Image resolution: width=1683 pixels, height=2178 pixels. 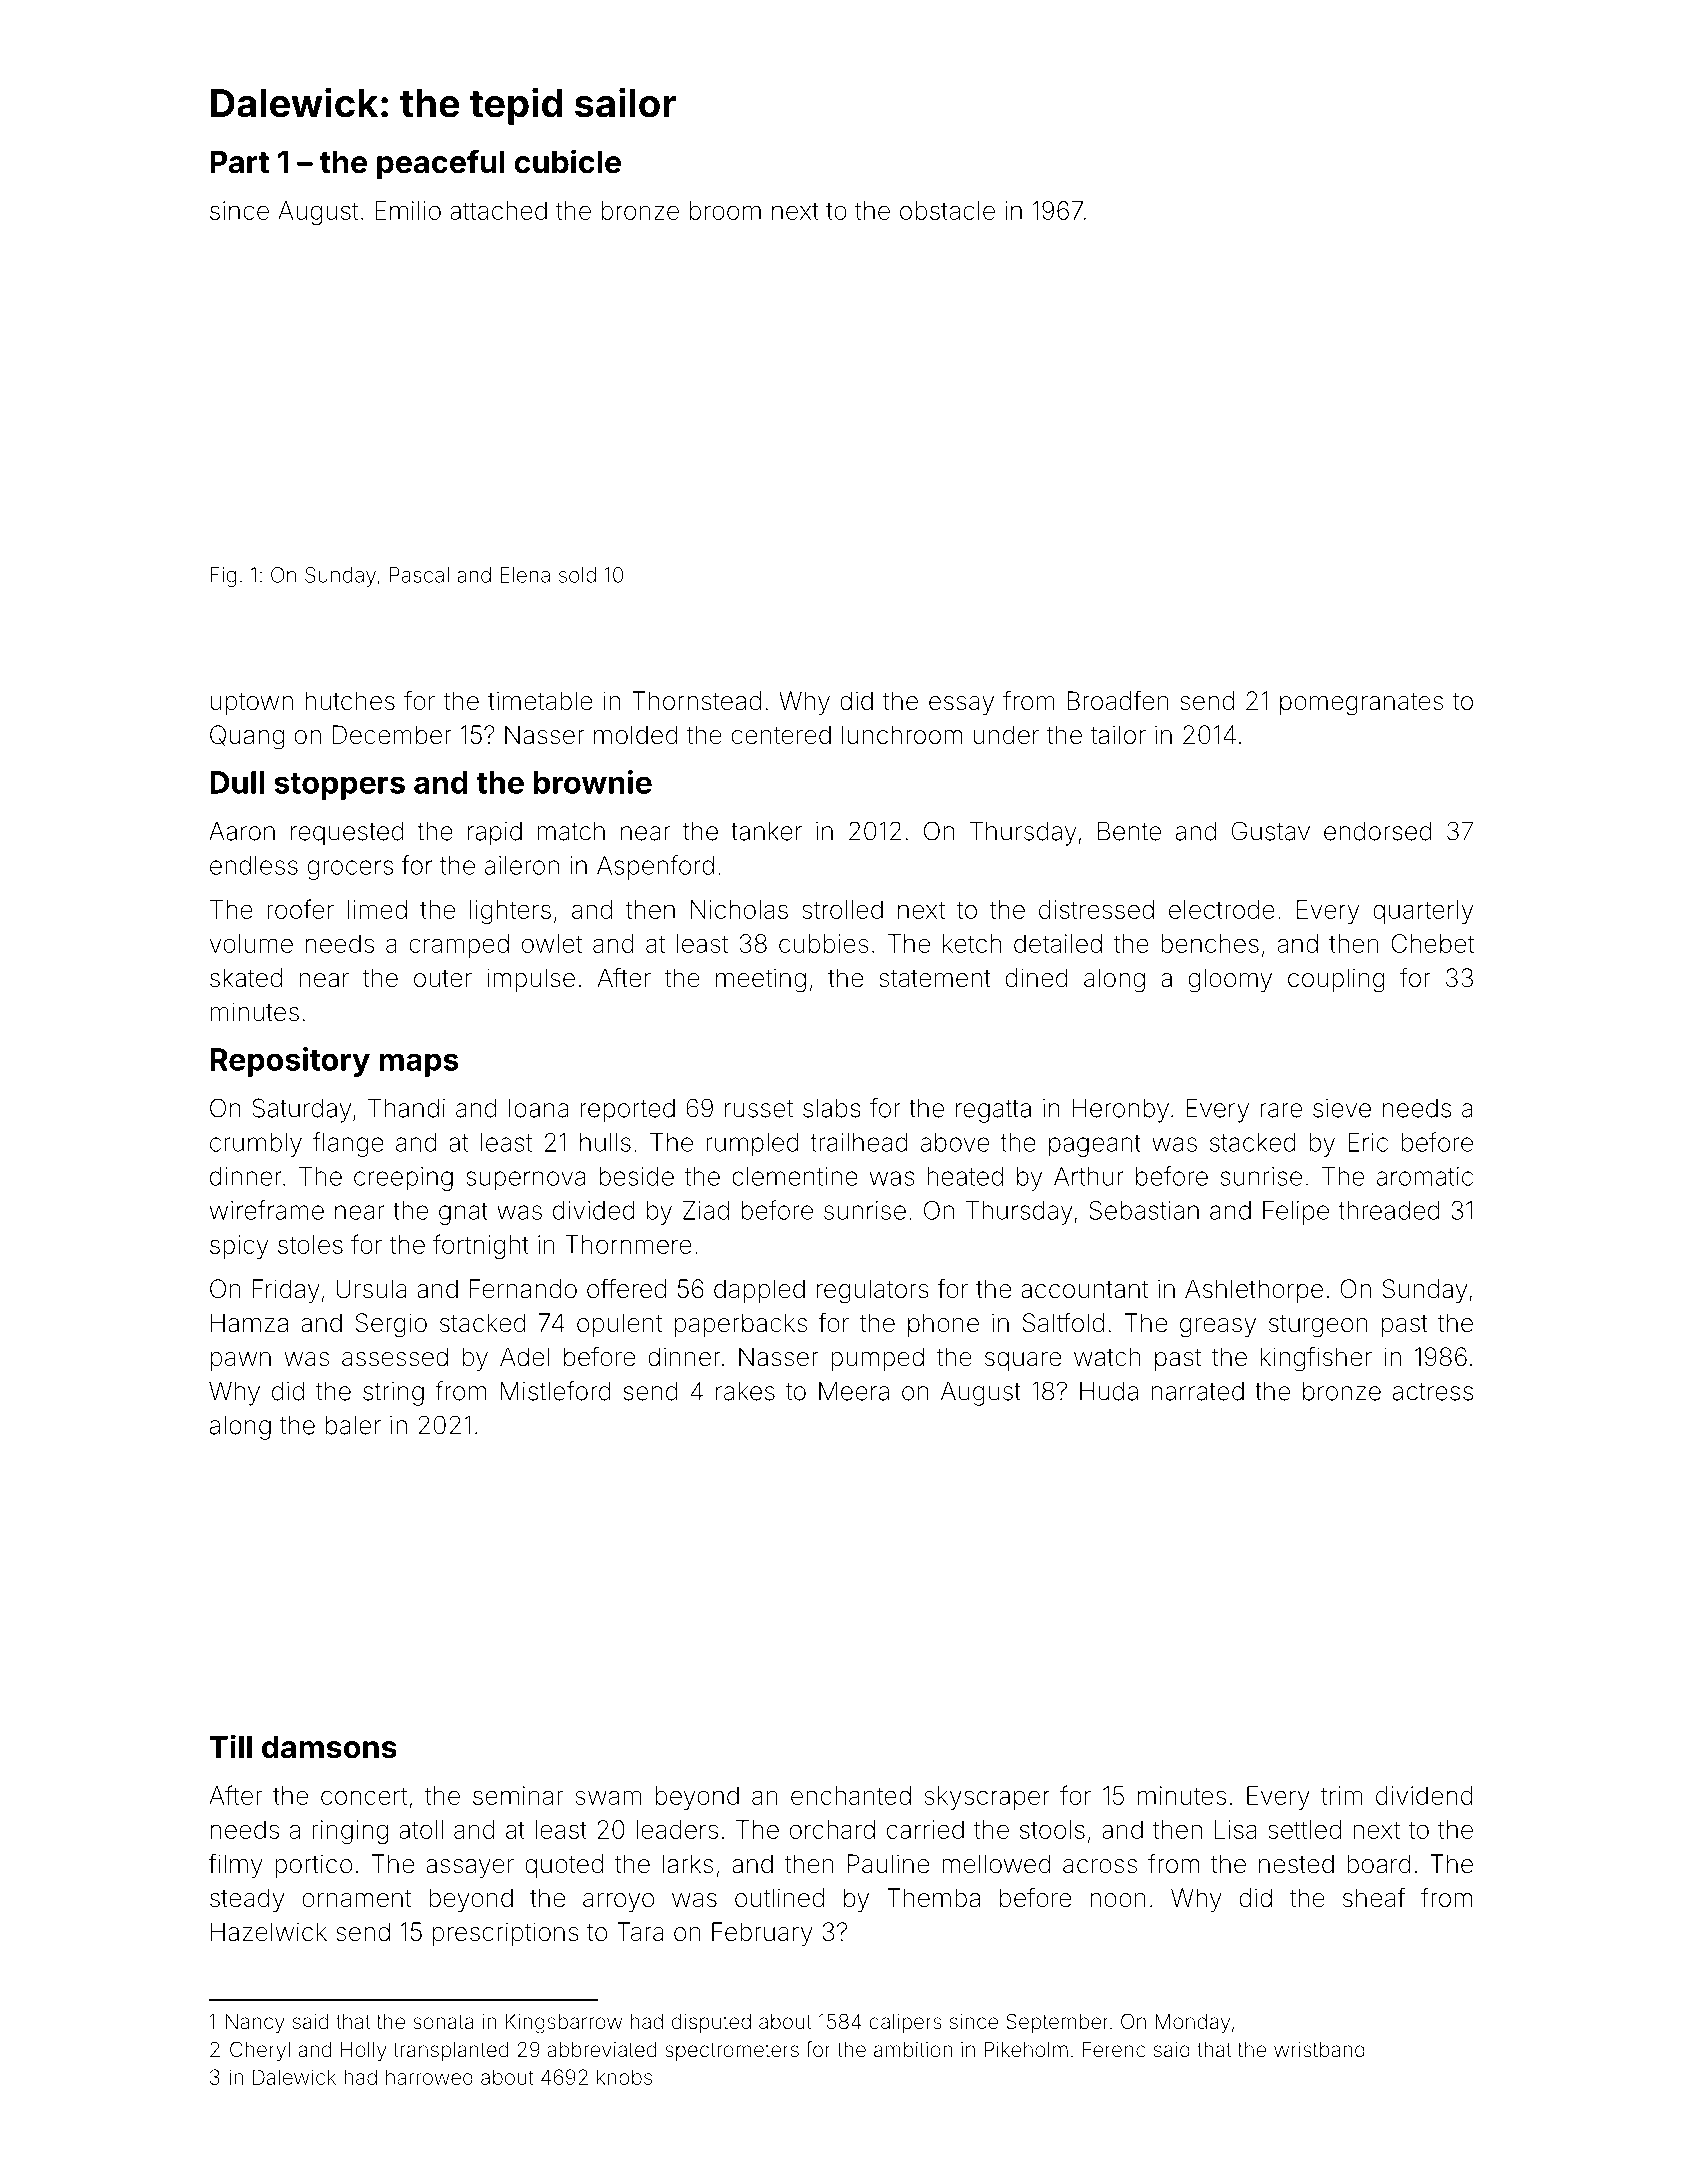 I want to click on baler, so click(x=353, y=1425).
